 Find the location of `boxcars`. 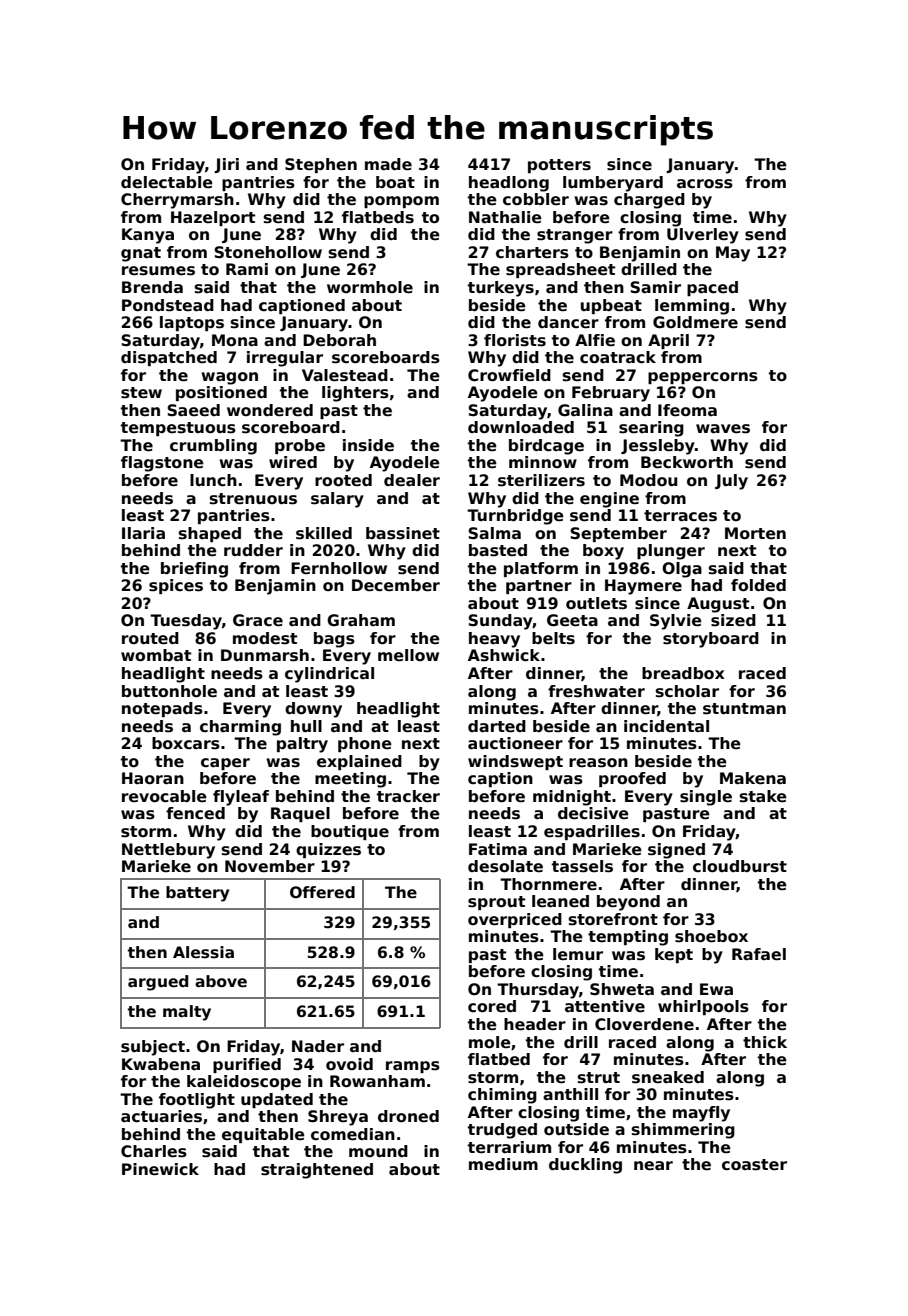

boxcars is located at coordinates (186, 743).
